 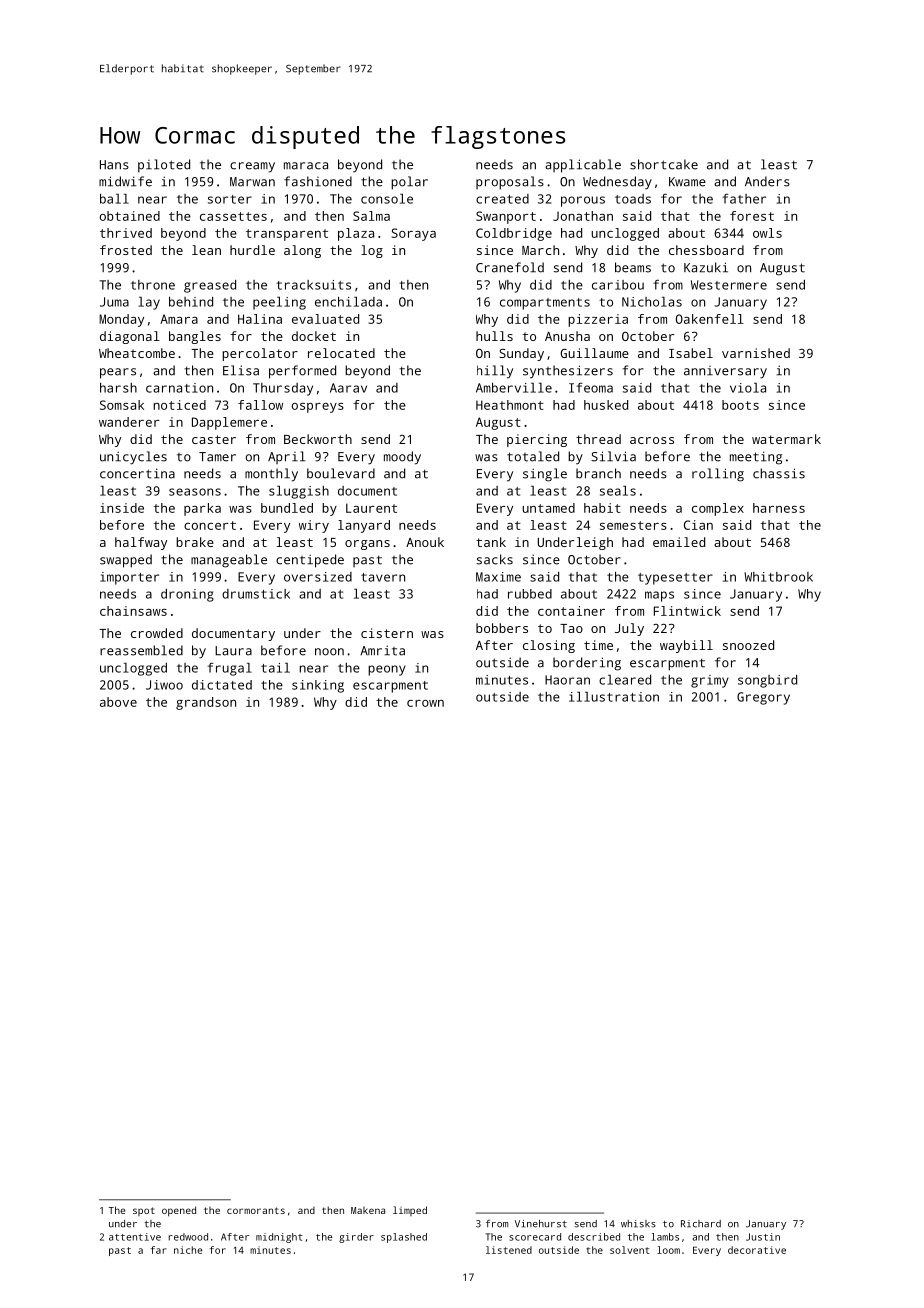 I want to click on rubbed, so click(x=530, y=594).
